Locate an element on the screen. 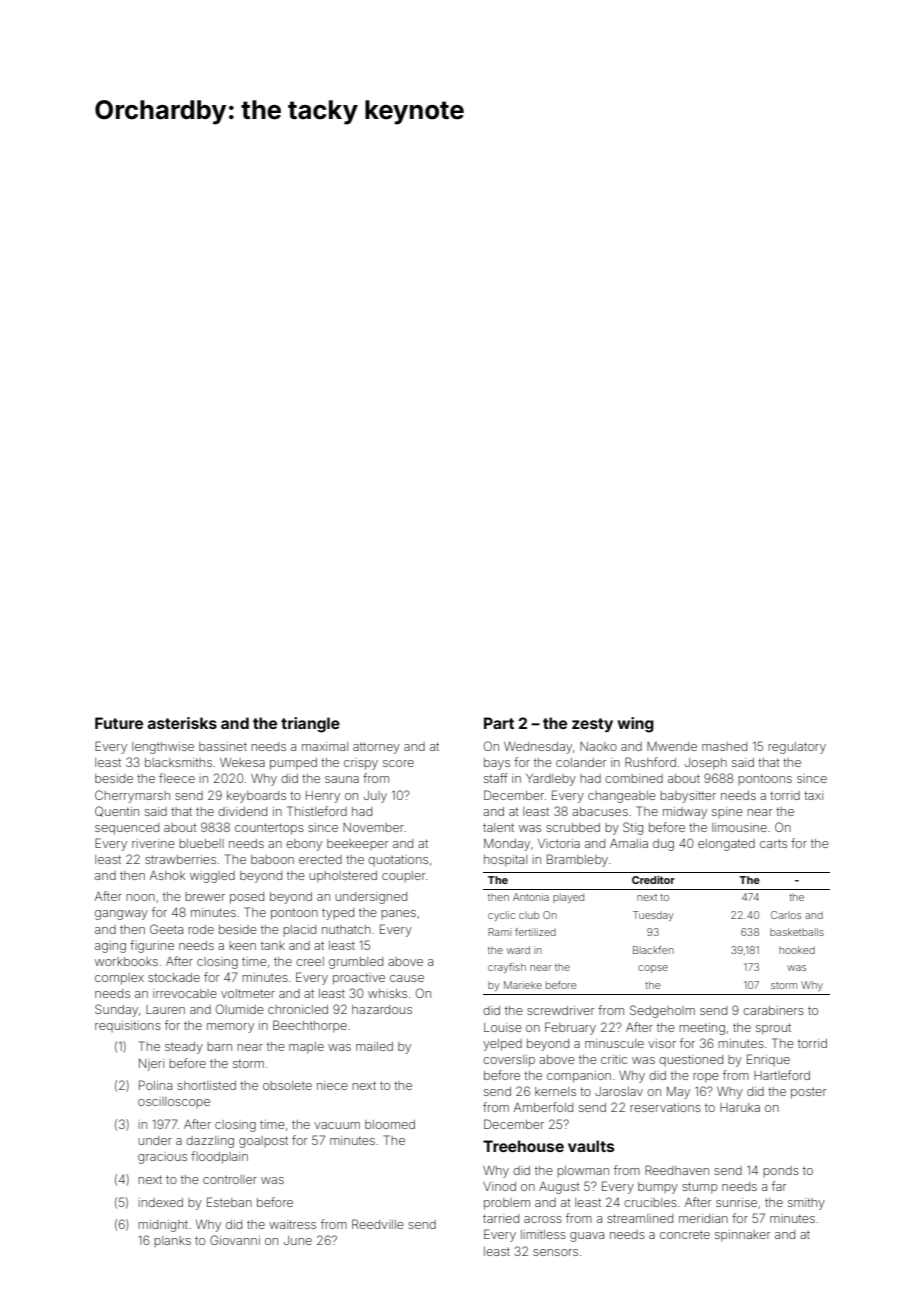  sprout is located at coordinates (773, 1029).
